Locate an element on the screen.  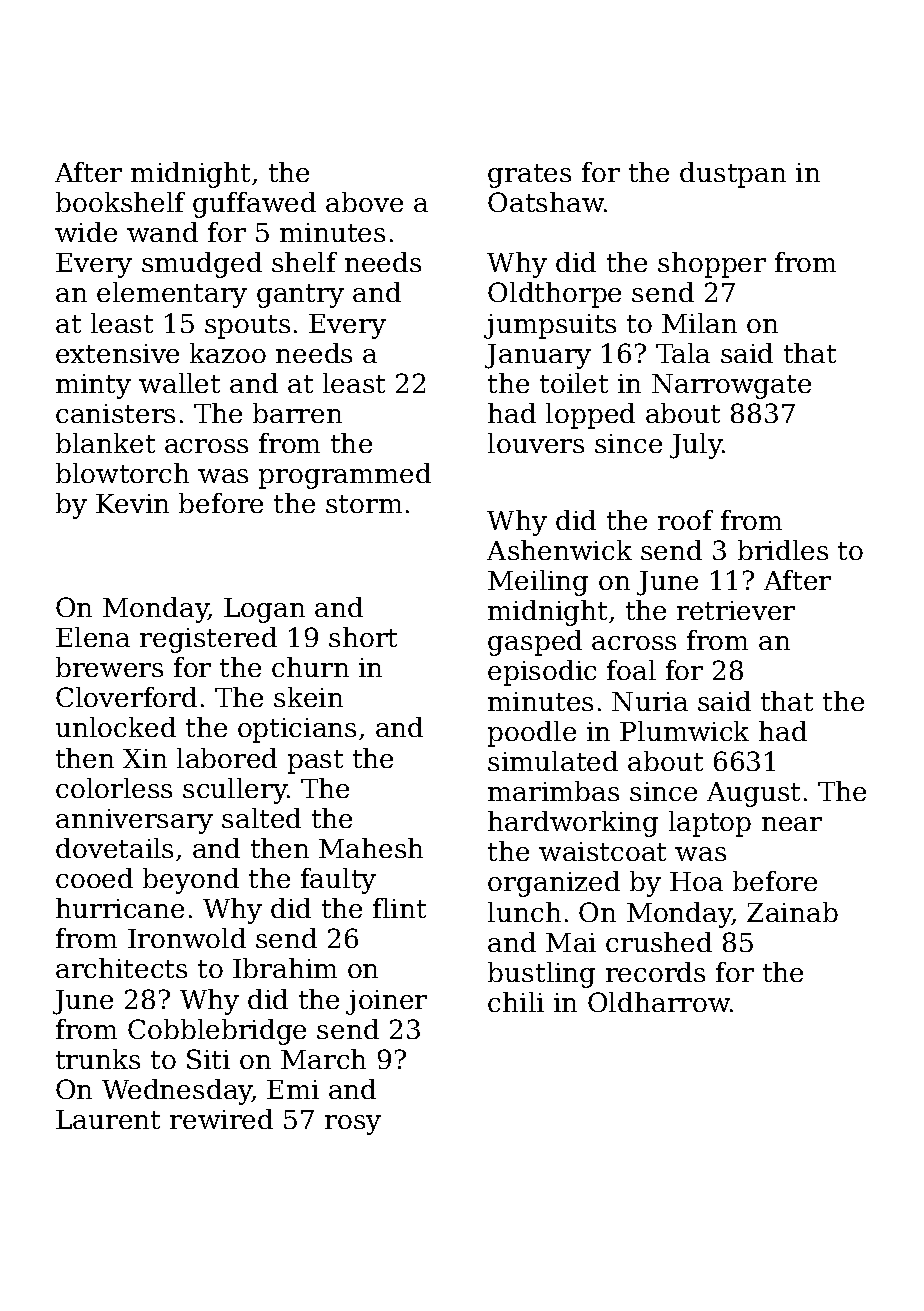
trunks is located at coordinates (98, 1059).
